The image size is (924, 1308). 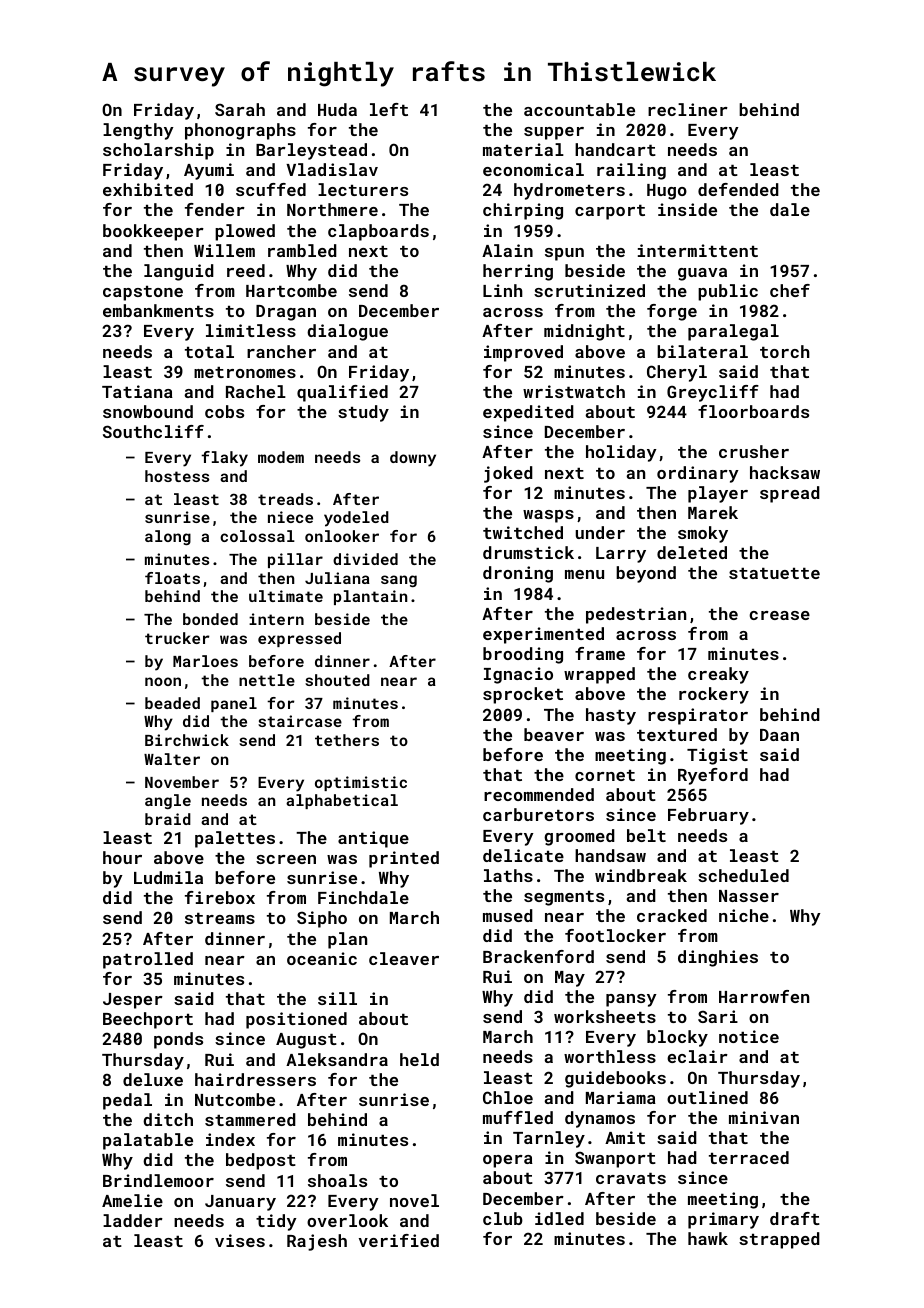 What do you see at coordinates (677, 734) in the page?
I see `textured` at bounding box center [677, 734].
